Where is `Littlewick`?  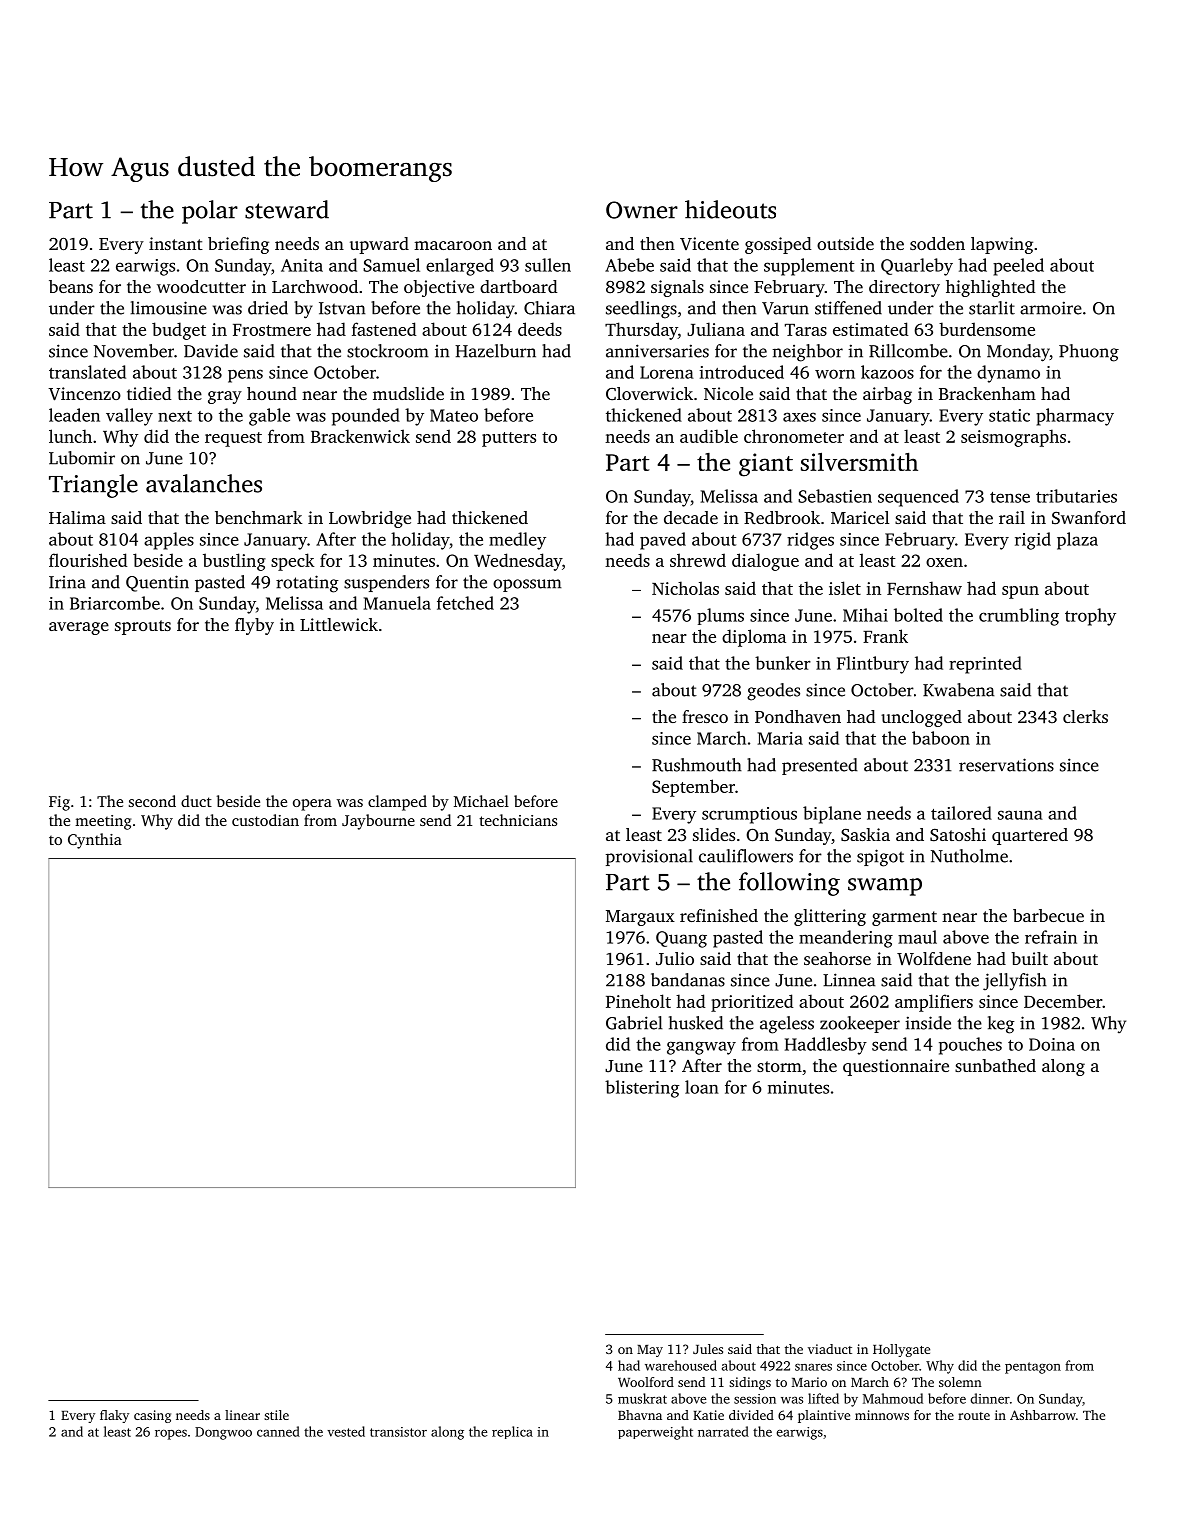
Littlewick is located at coordinates (339, 624).
